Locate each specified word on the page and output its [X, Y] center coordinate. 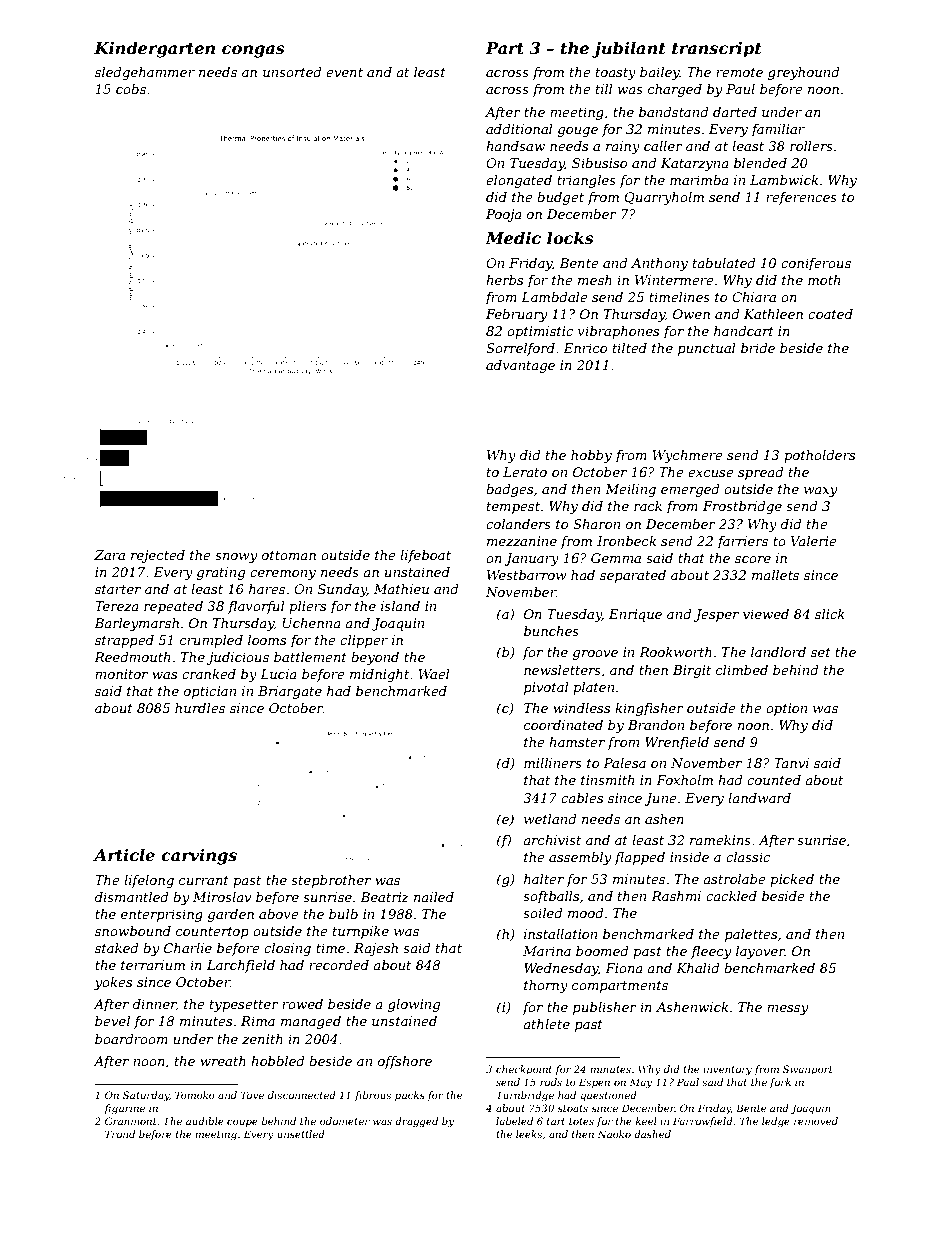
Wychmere [687, 456]
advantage [520, 366]
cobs [131, 89]
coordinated [563, 725]
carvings [199, 857]
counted [774, 780]
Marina [547, 951]
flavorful [256, 607]
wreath [223, 1061]
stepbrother [331, 881]
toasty [616, 74]
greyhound [804, 73]
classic [748, 857]
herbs [504, 280]
